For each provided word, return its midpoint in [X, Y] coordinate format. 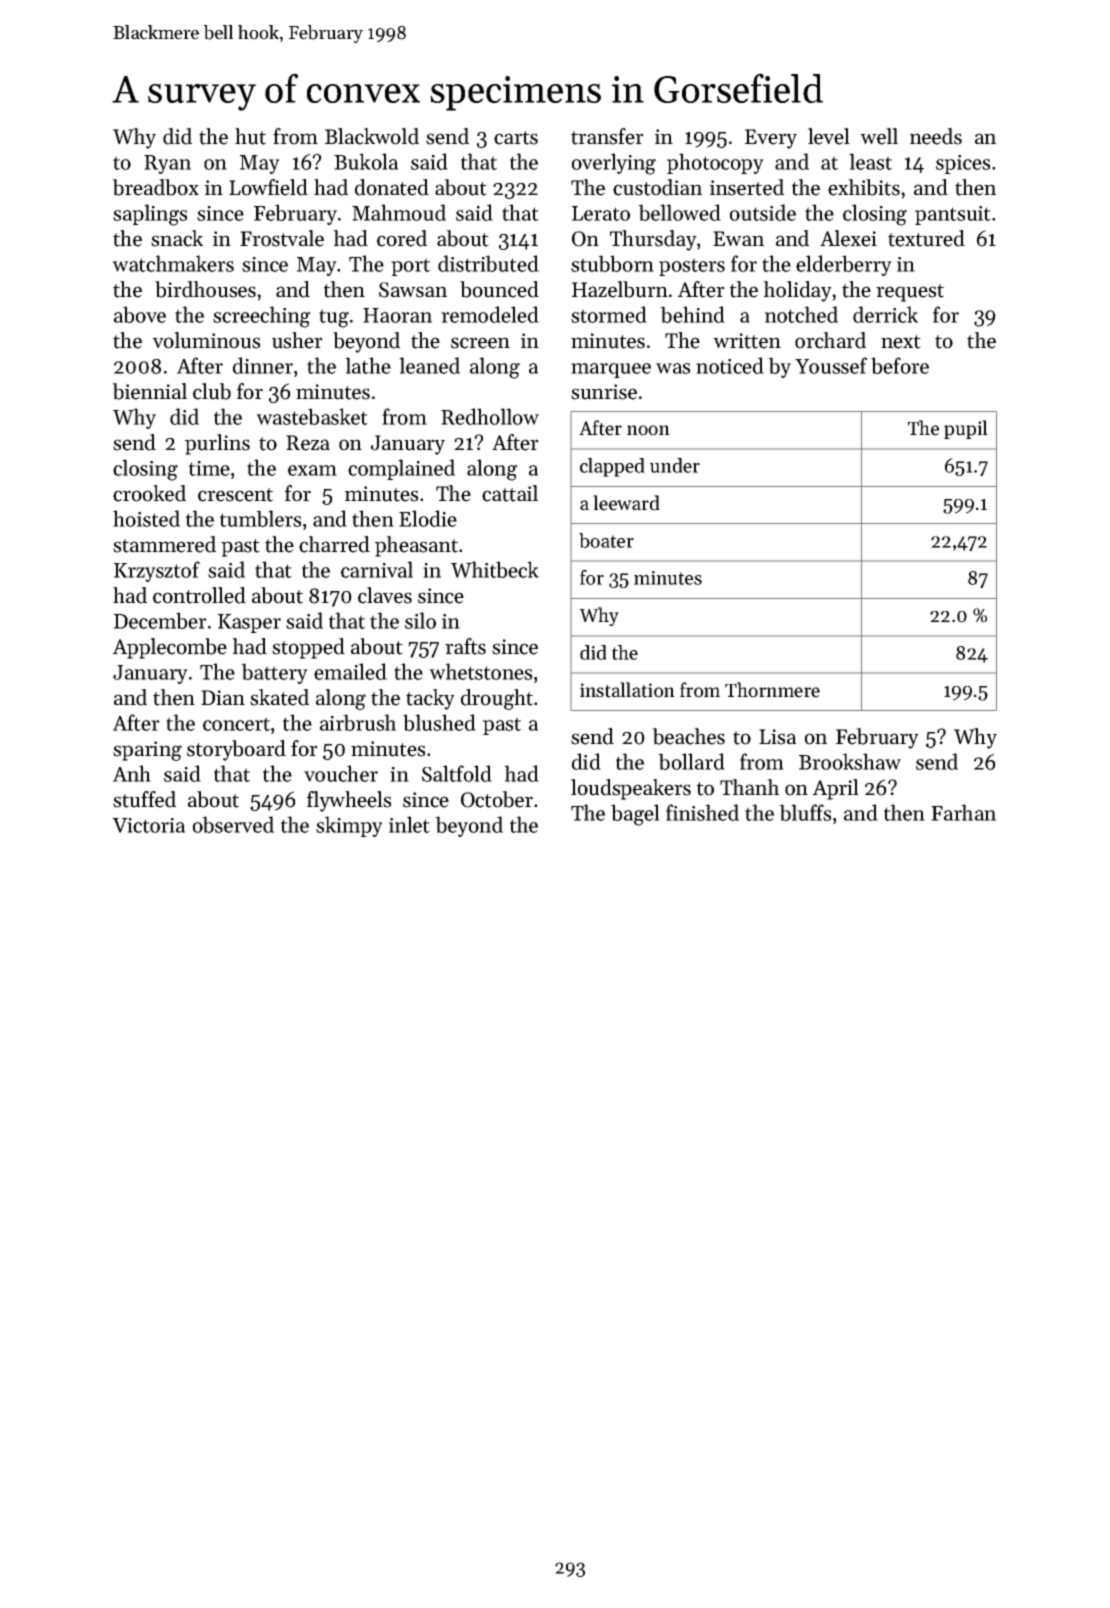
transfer [607, 136]
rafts [465, 646]
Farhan [963, 812]
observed [233, 824]
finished [702, 812]
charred [334, 544]
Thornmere [772, 690]
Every [771, 139]
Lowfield [268, 187]
